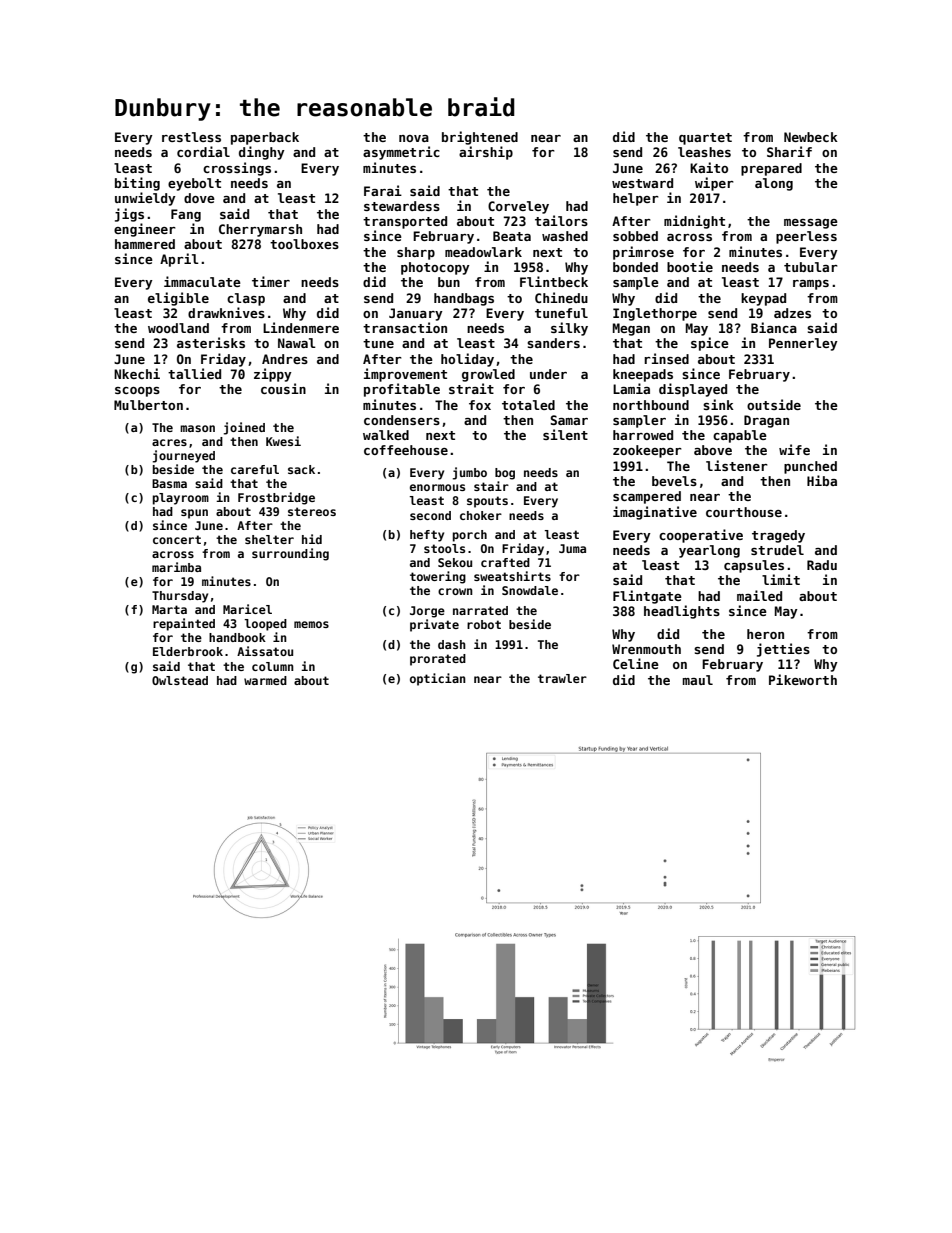 The width and height of the page is (952, 1233). Describe the element at coordinates (269, 539) in the page. I see `shelter` at that location.
